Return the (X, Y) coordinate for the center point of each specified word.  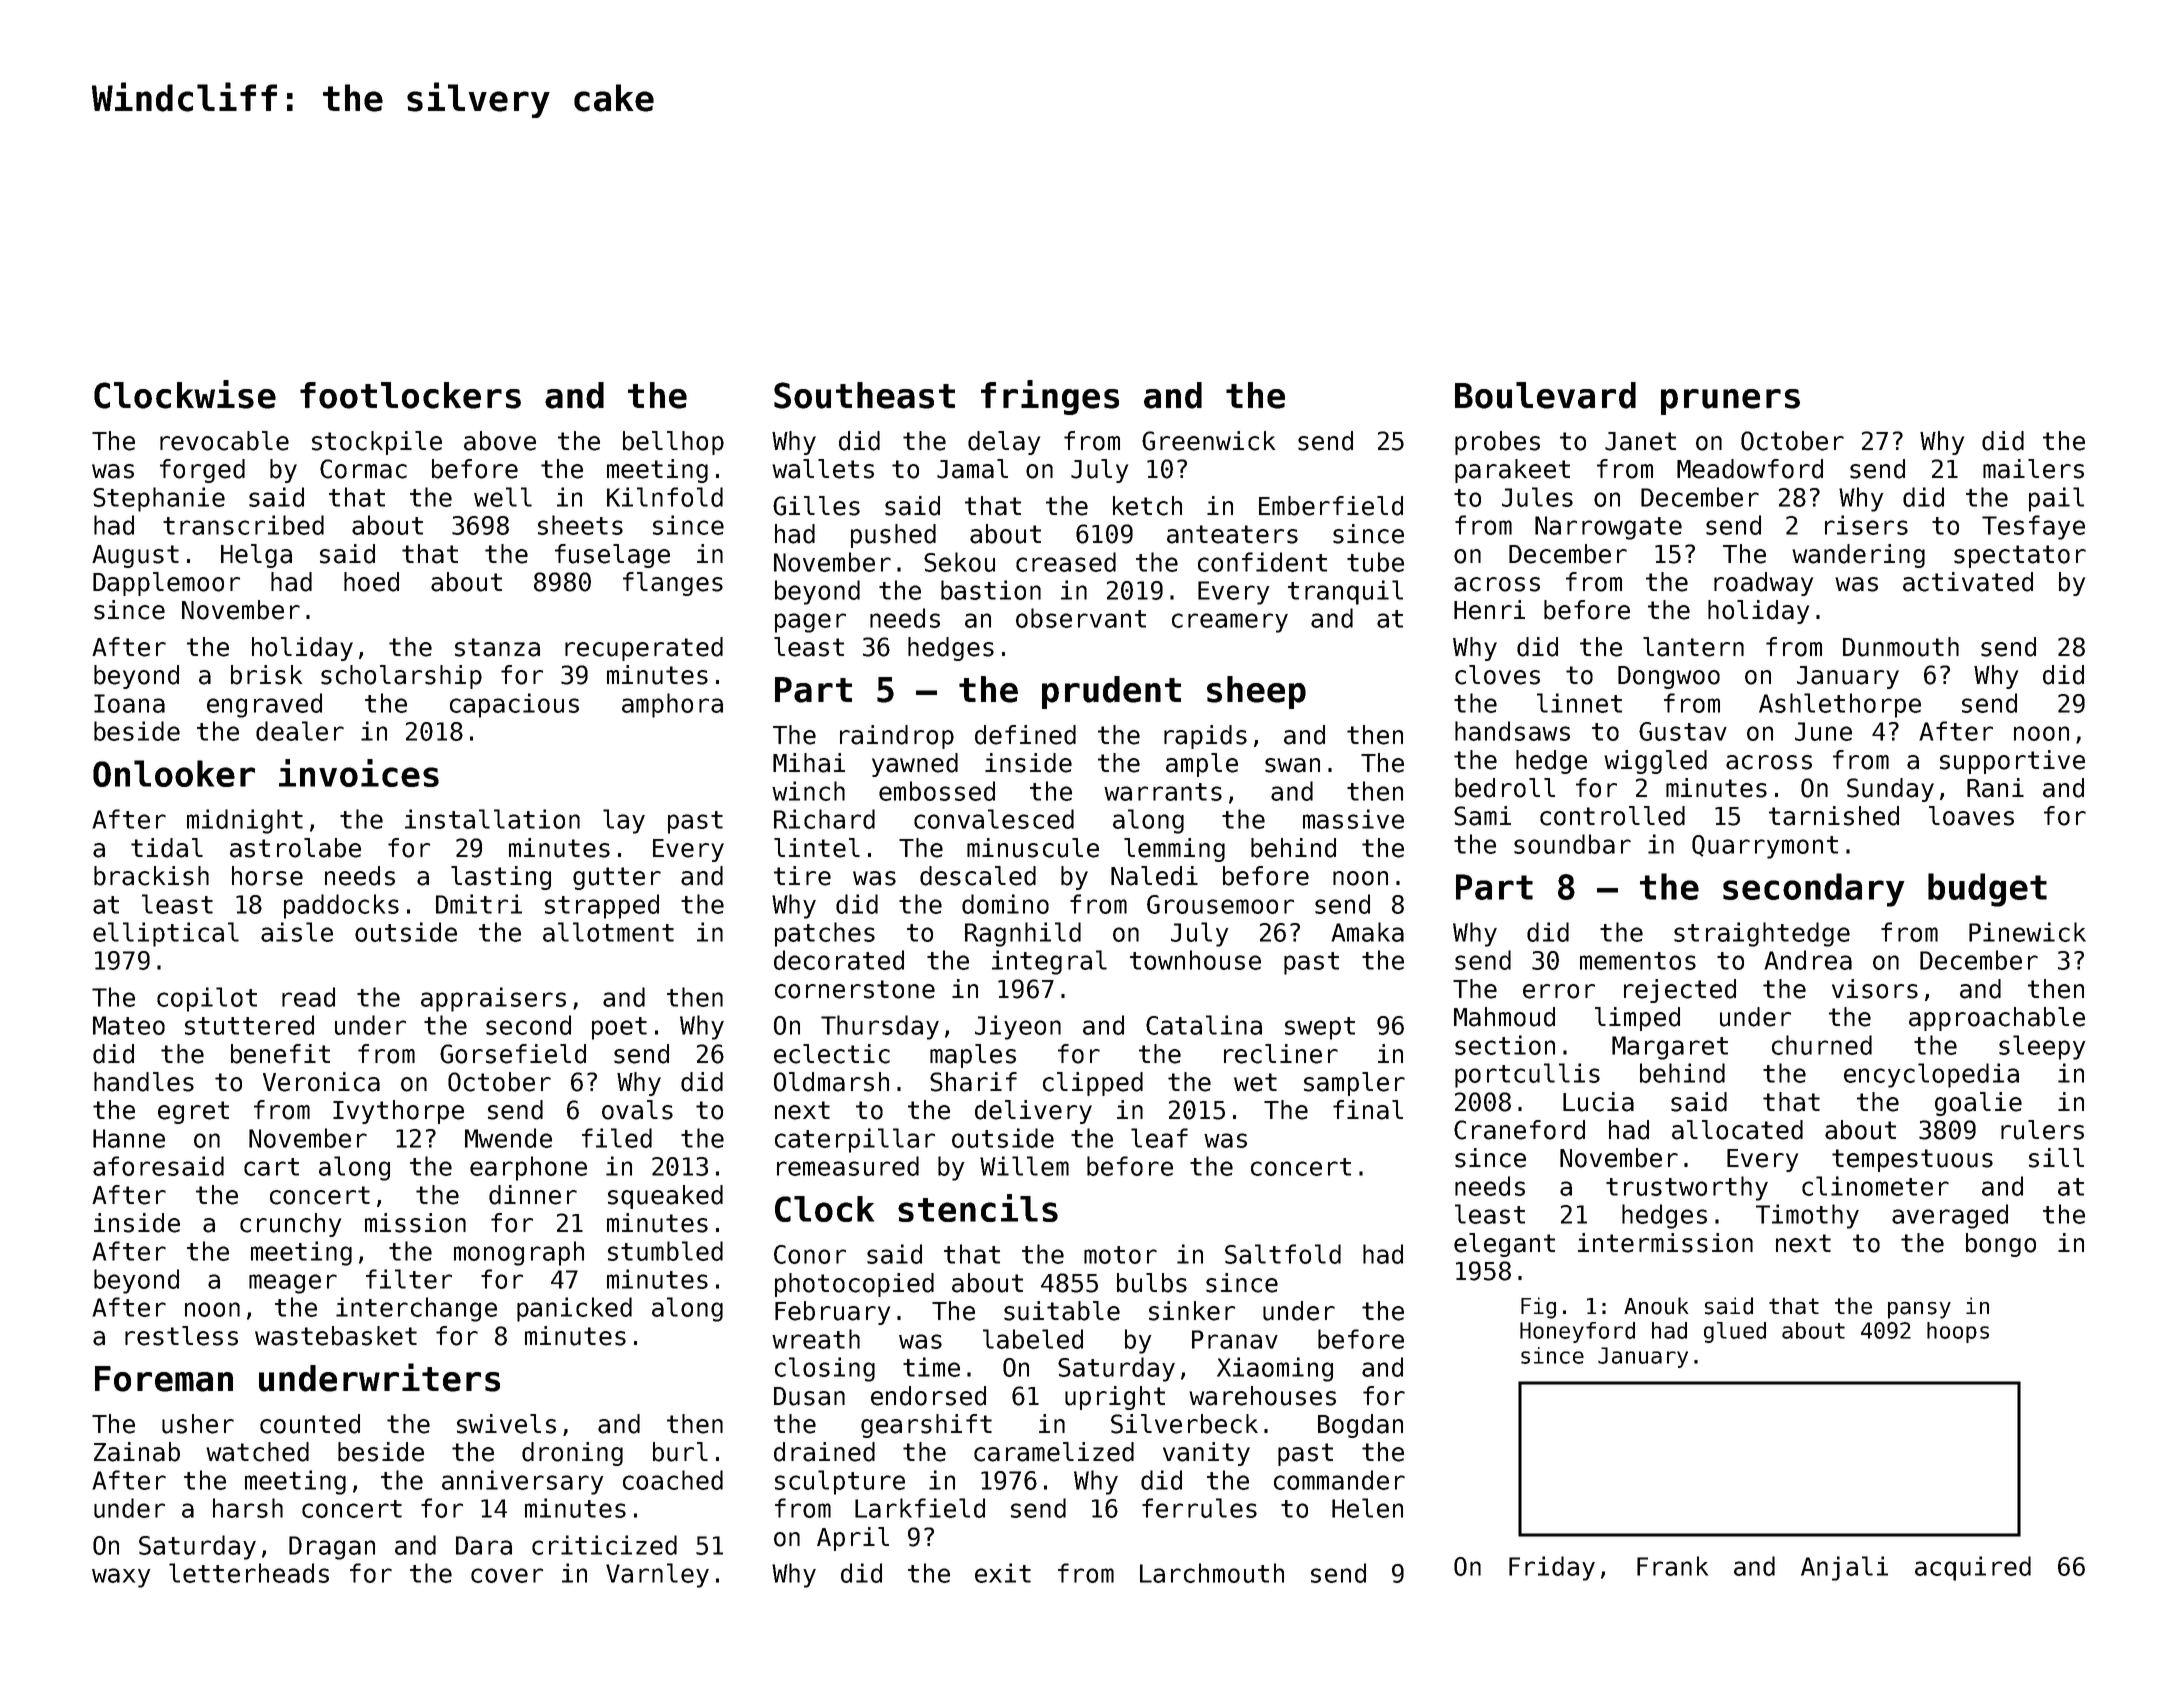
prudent (1111, 692)
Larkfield (920, 1508)
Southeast (864, 395)
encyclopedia (1931, 1075)
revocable (224, 441)
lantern (1693, 647)
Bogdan (1360, 1426)
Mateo (129, 1025)
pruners (1730, 402)
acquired (1973, 1568)
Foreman (164, 1379)
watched (257, 1452)
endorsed (928, 1396)
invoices (359, 773)
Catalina (1204, 1025)
